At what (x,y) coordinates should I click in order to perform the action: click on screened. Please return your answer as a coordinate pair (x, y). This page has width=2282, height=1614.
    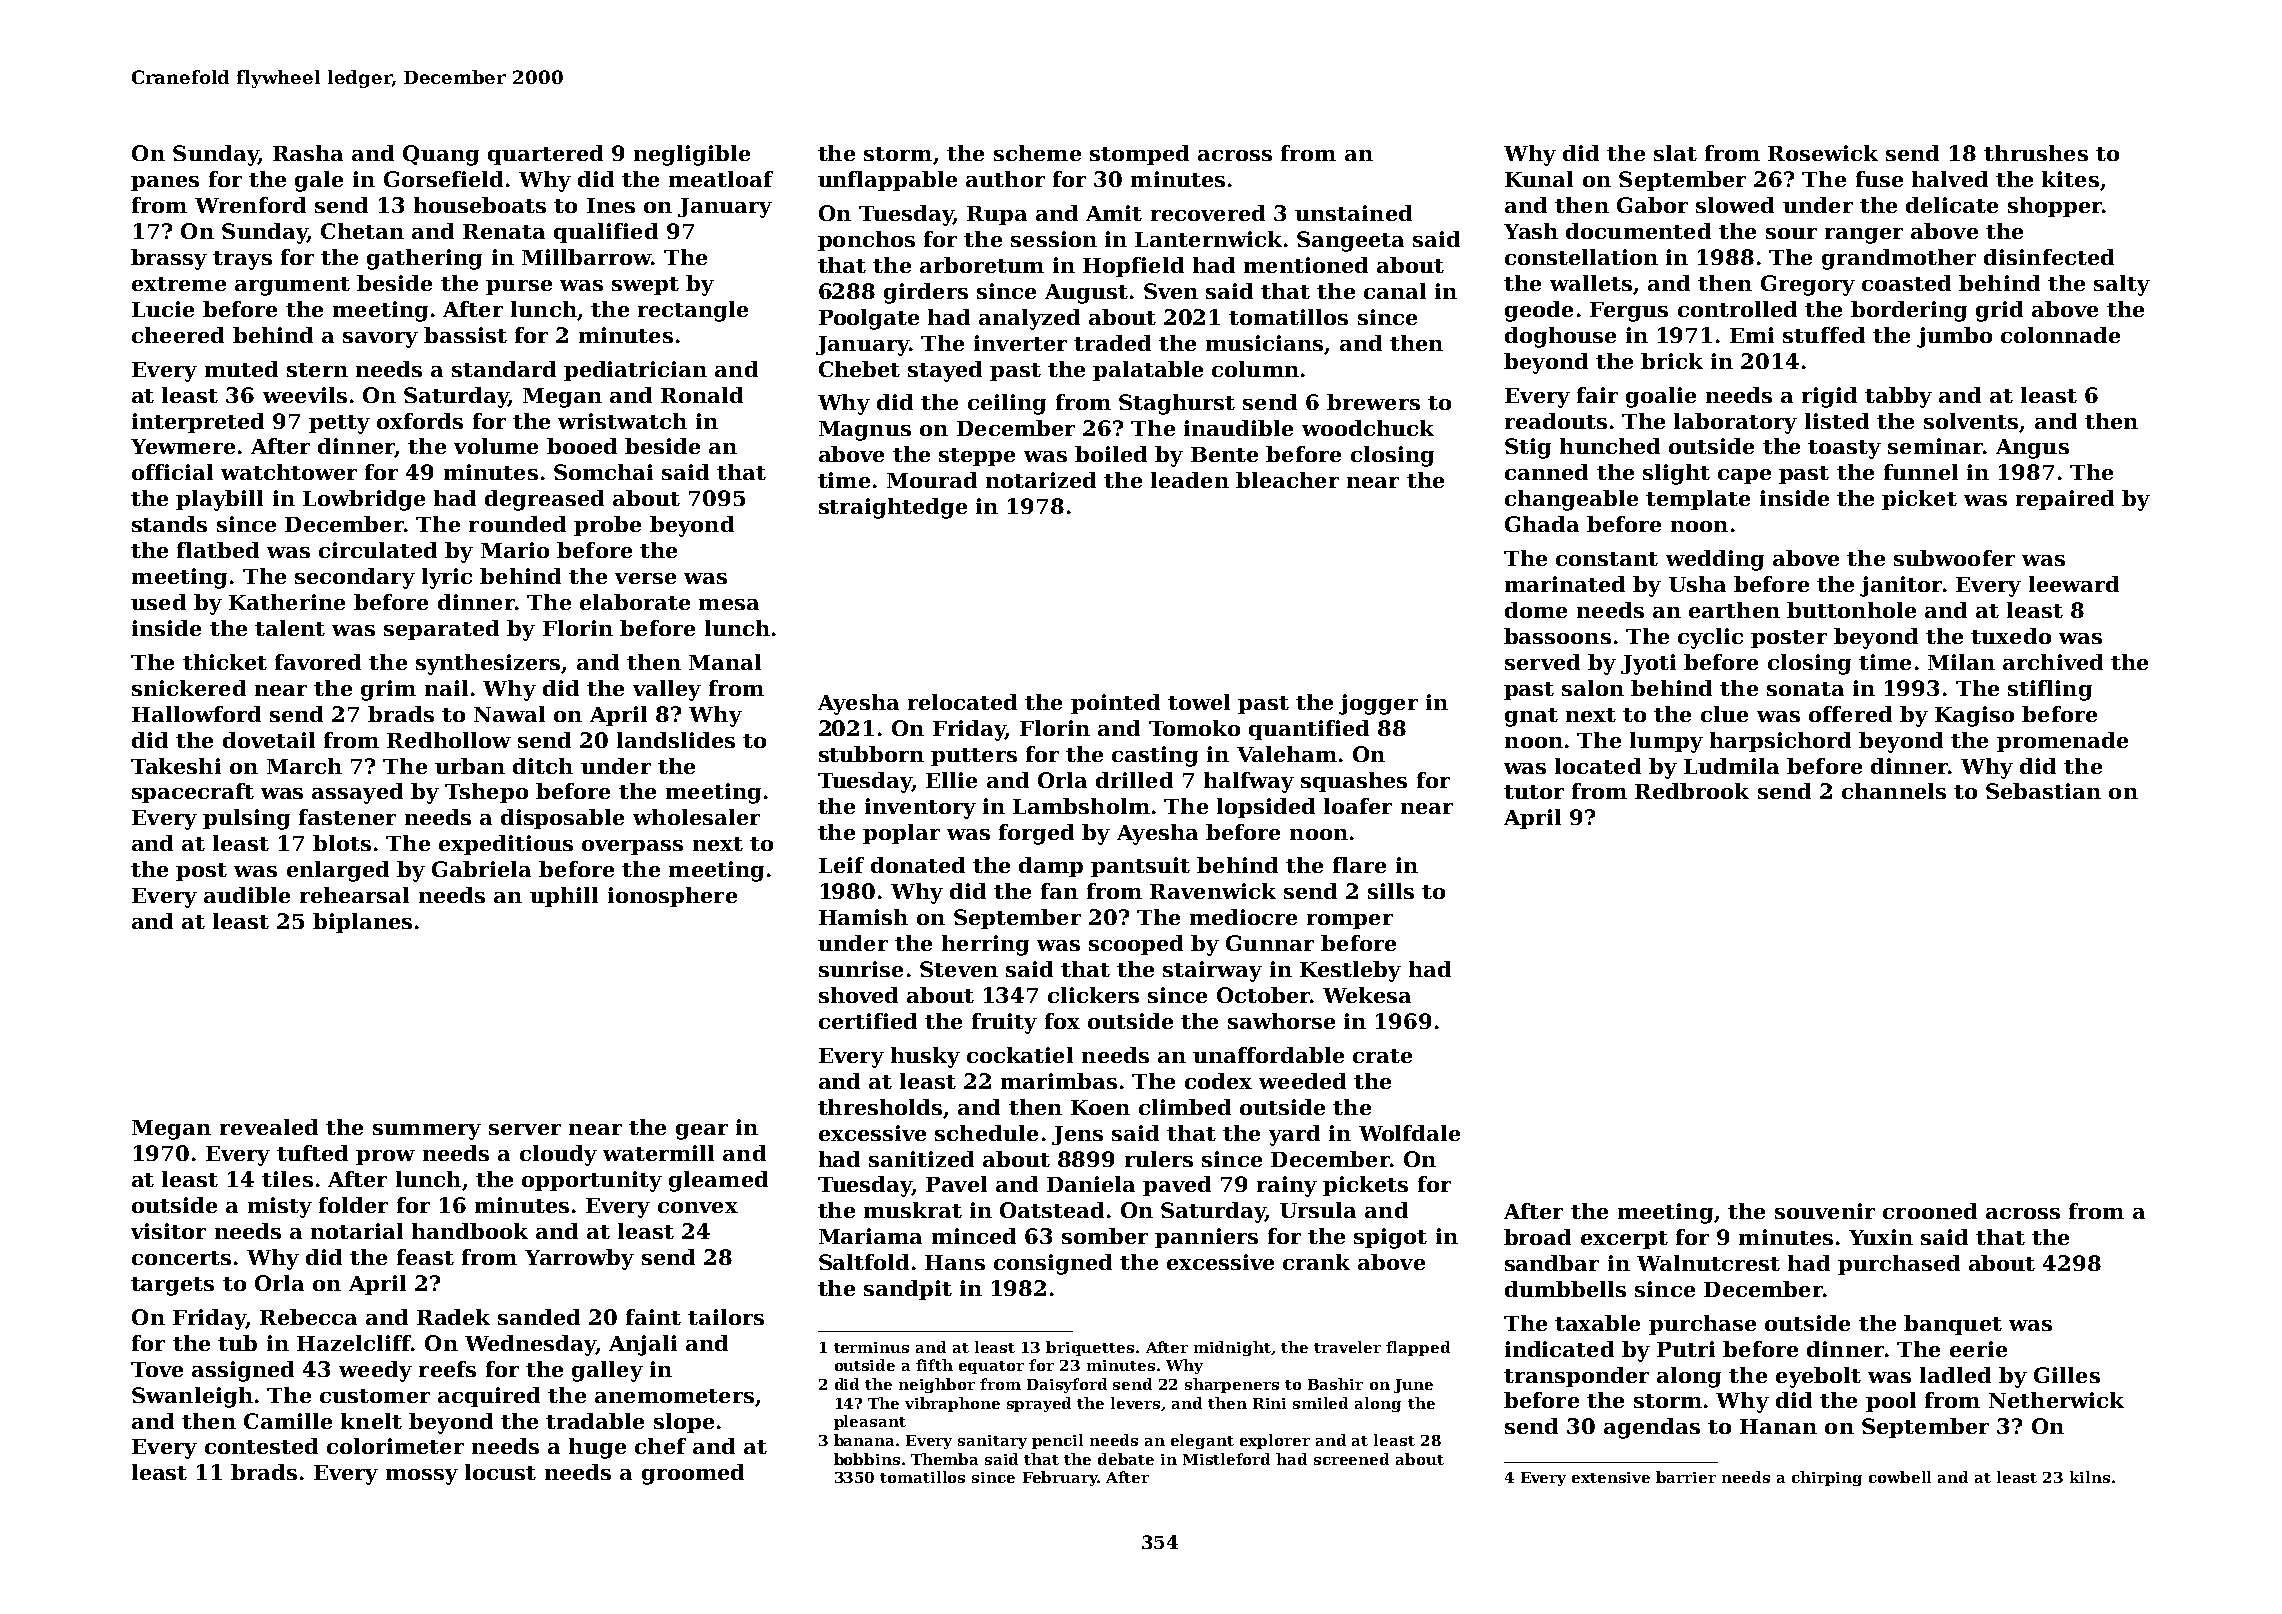
    Looking at the image, I should click on (1351, 1459).
